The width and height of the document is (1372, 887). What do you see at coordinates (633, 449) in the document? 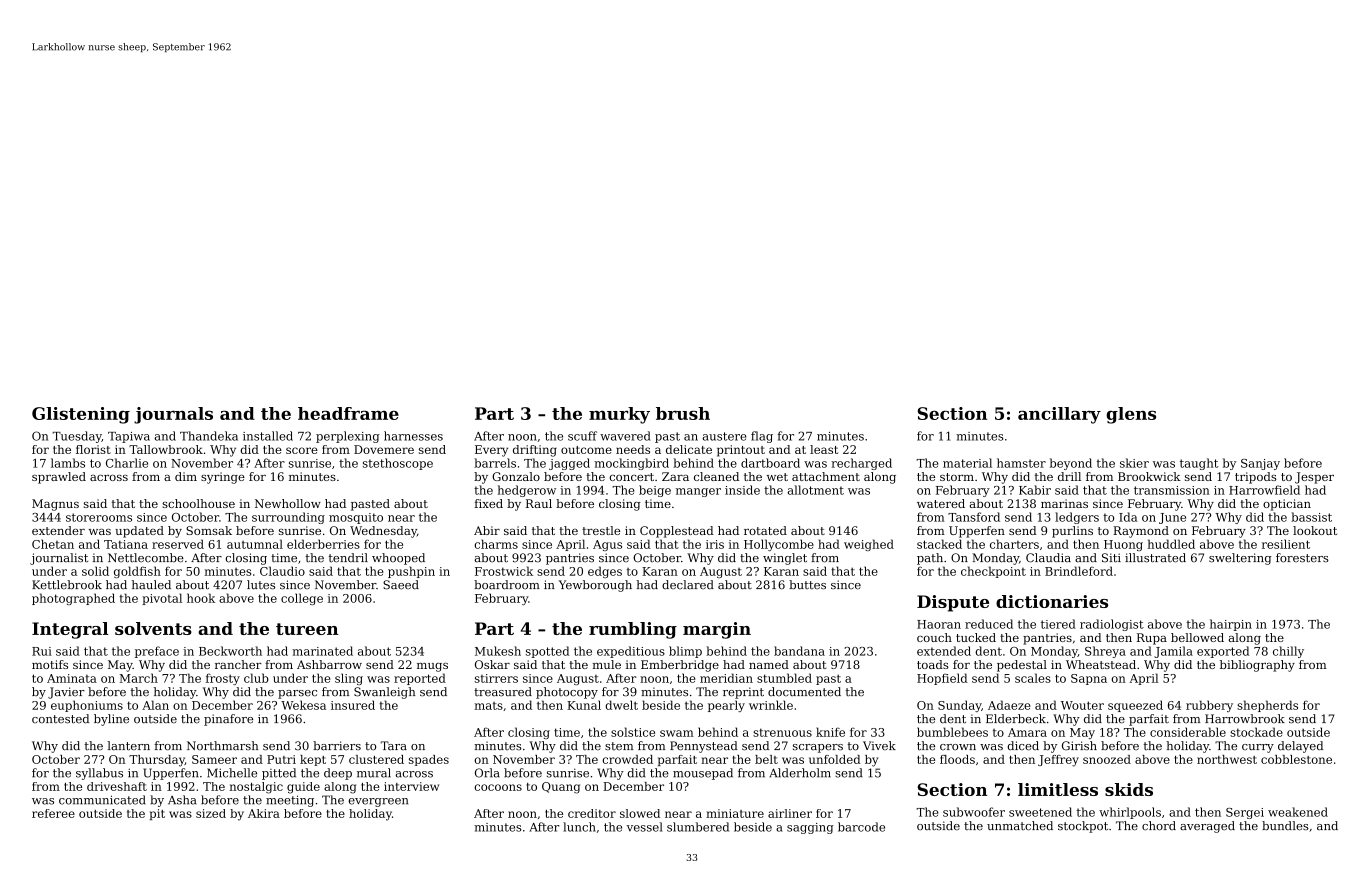
I see `needs` at bounding box center [633, 449].
